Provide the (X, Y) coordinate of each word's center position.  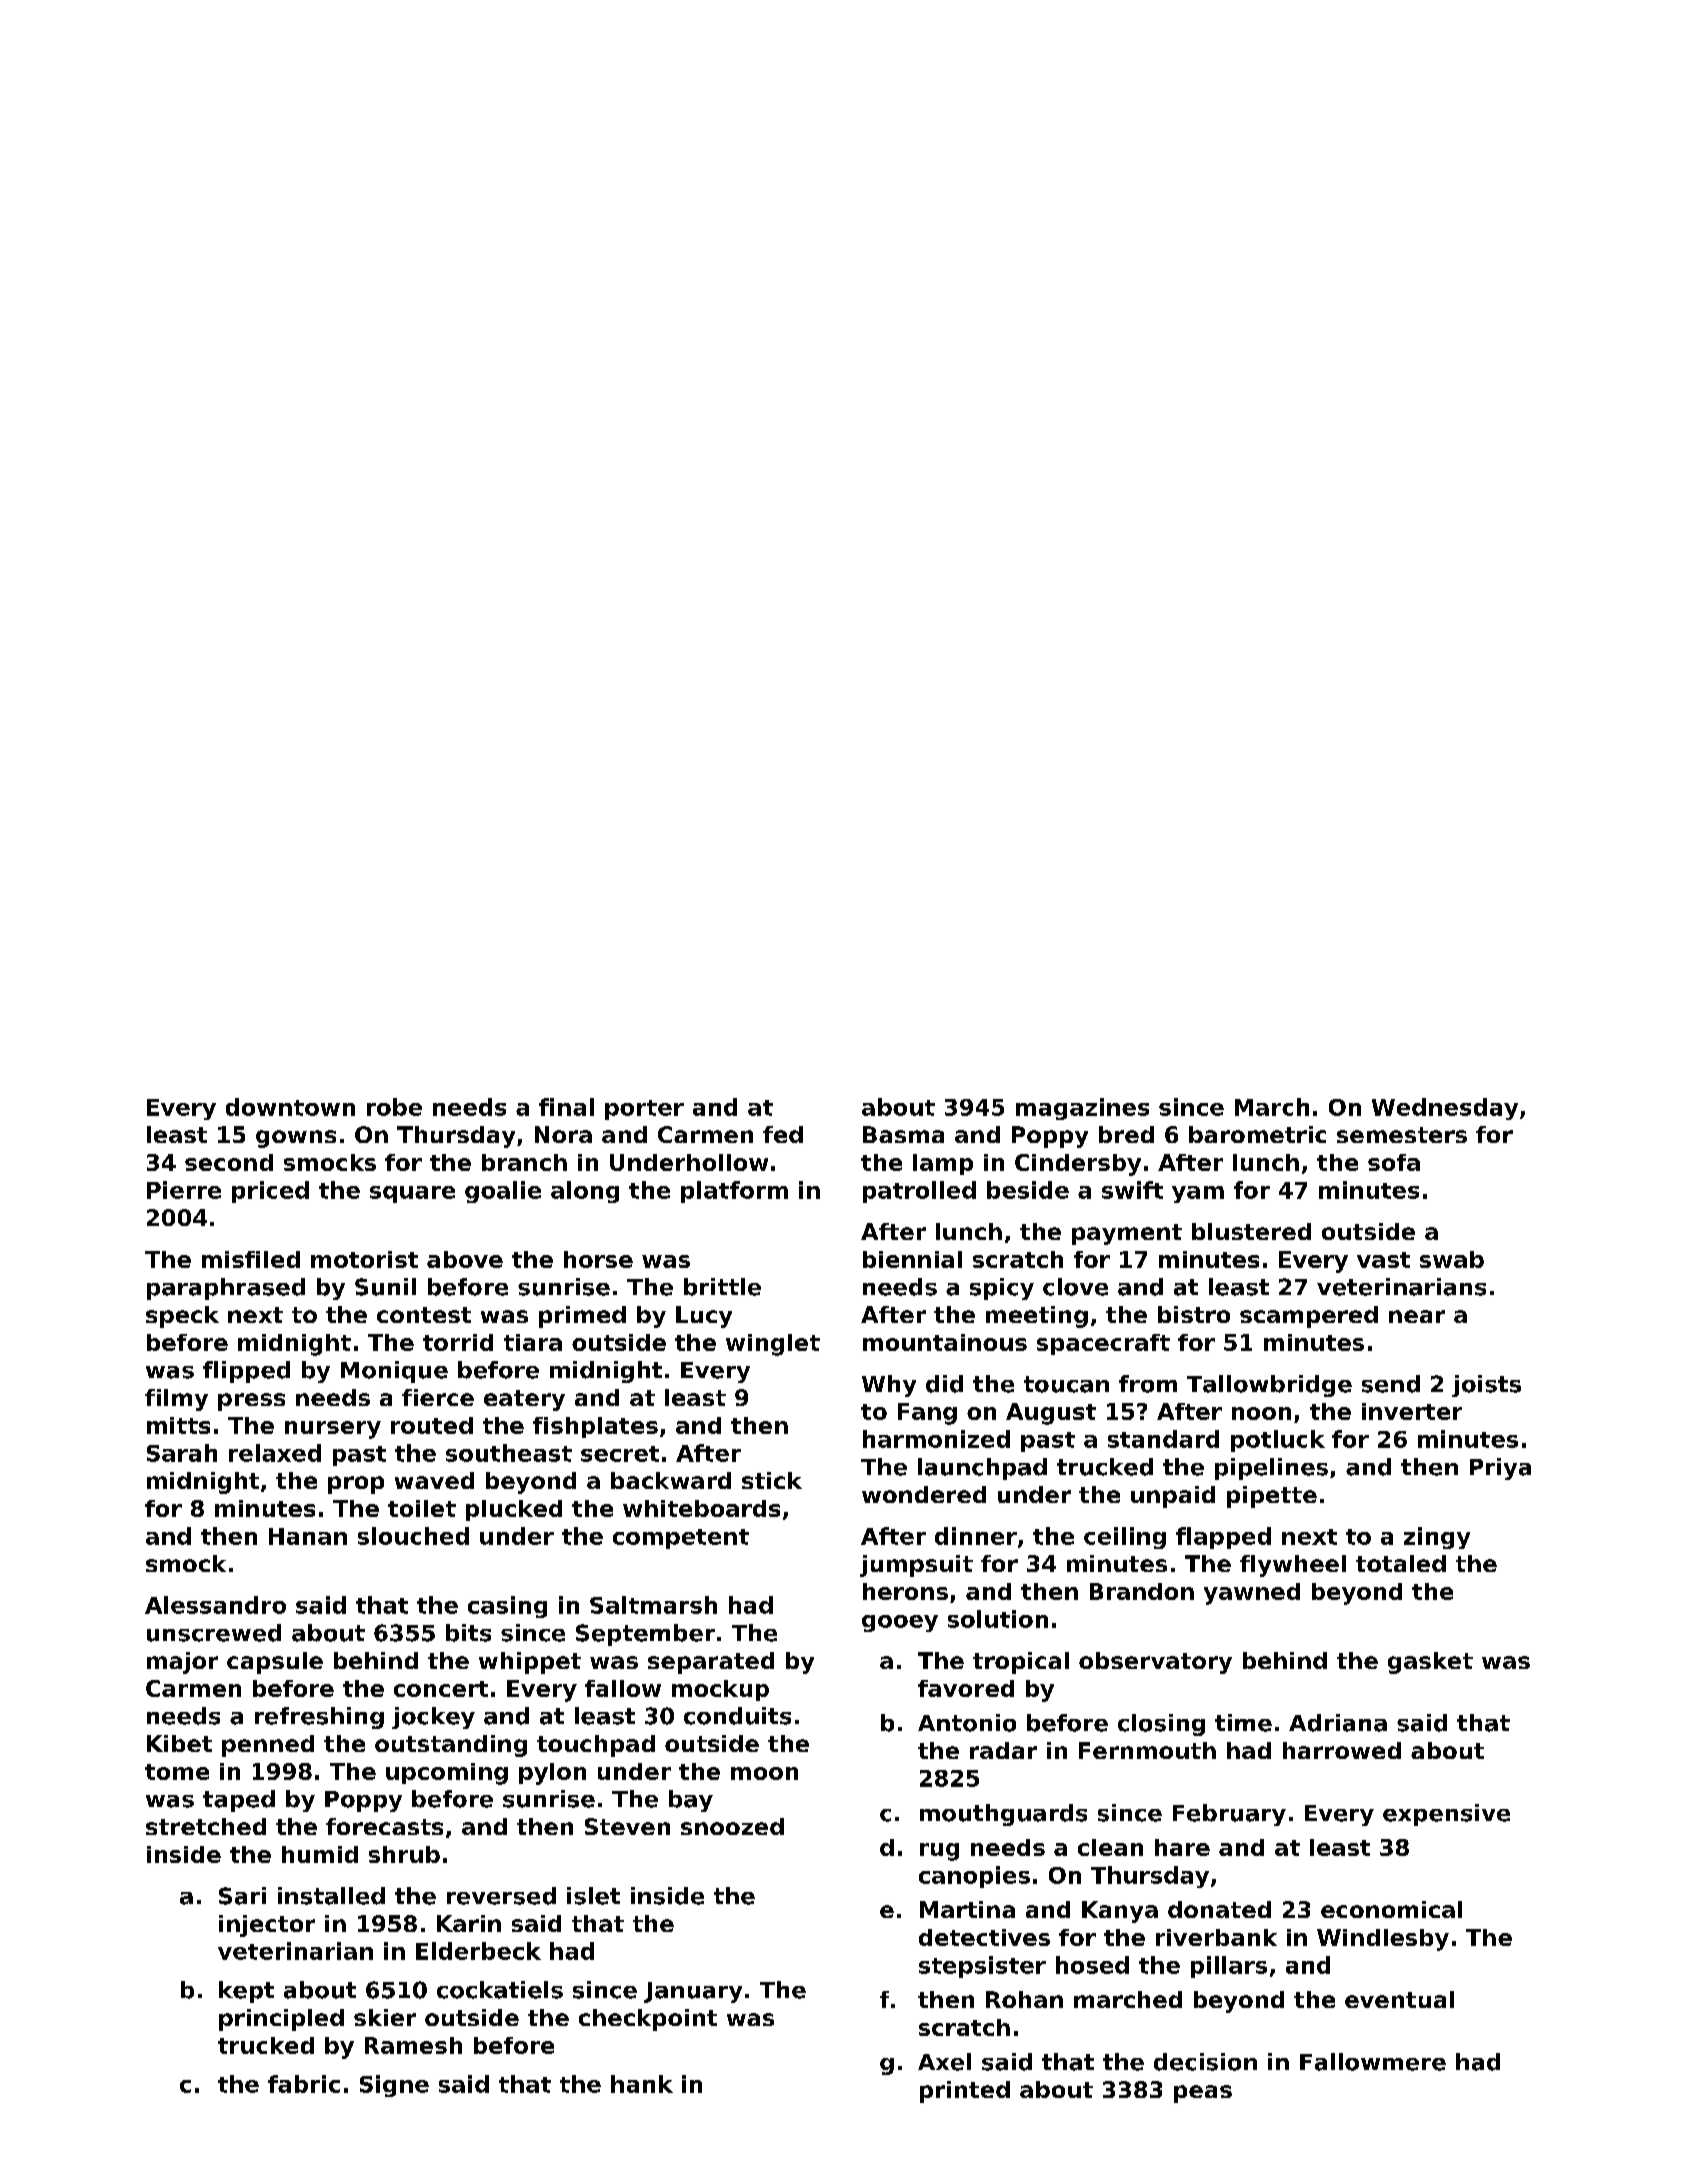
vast (1383, 1260)
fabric (304, 2084)
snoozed (732, 1826)
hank (642, 2084)
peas (1203, 2094)
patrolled (919, 1192)
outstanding (451, 1746)
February (1229, 1815)
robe (394, 1107)
